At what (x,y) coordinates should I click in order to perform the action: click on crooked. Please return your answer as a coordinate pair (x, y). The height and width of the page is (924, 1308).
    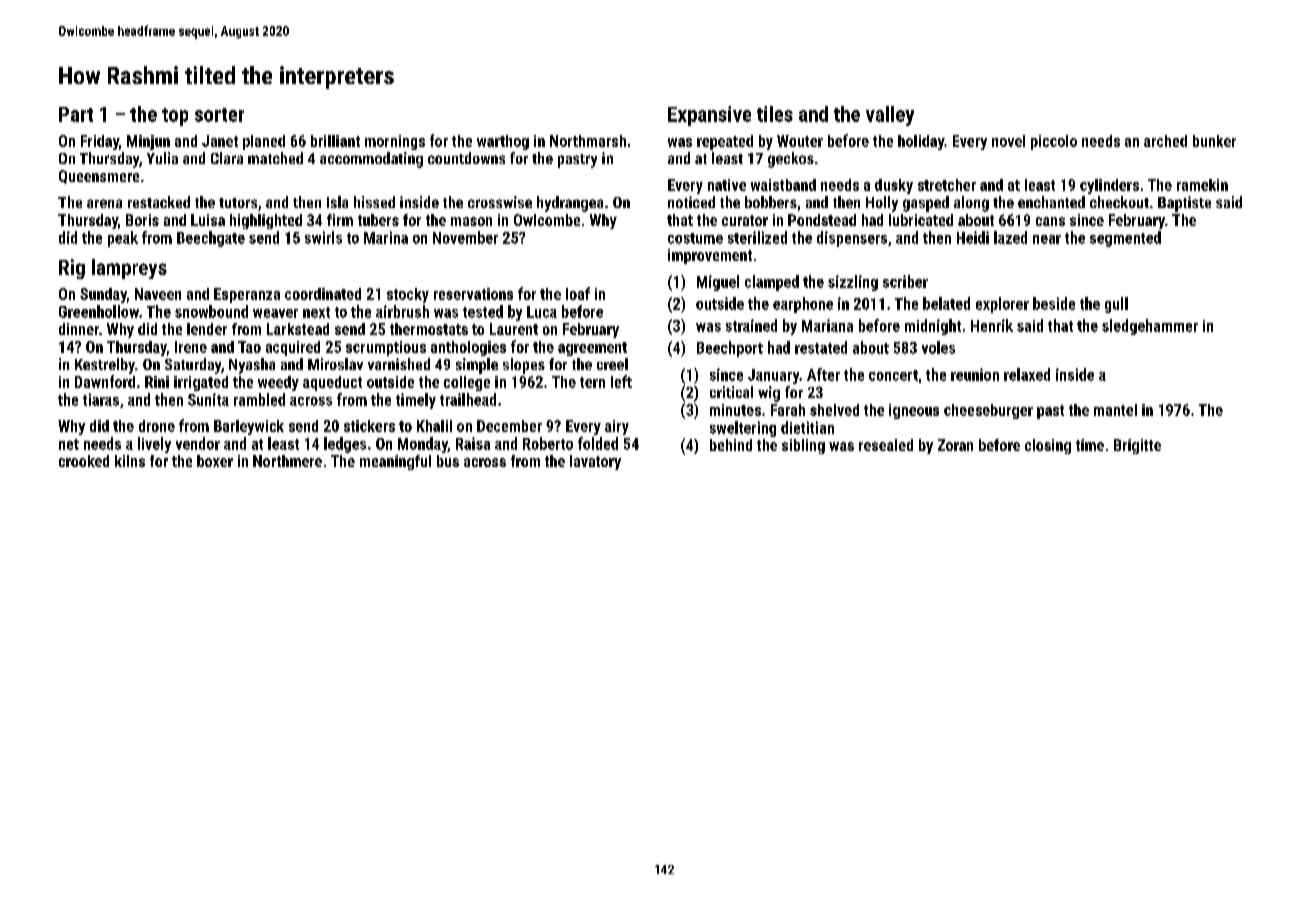
    Looking at the image, I should click on (84, 461).
